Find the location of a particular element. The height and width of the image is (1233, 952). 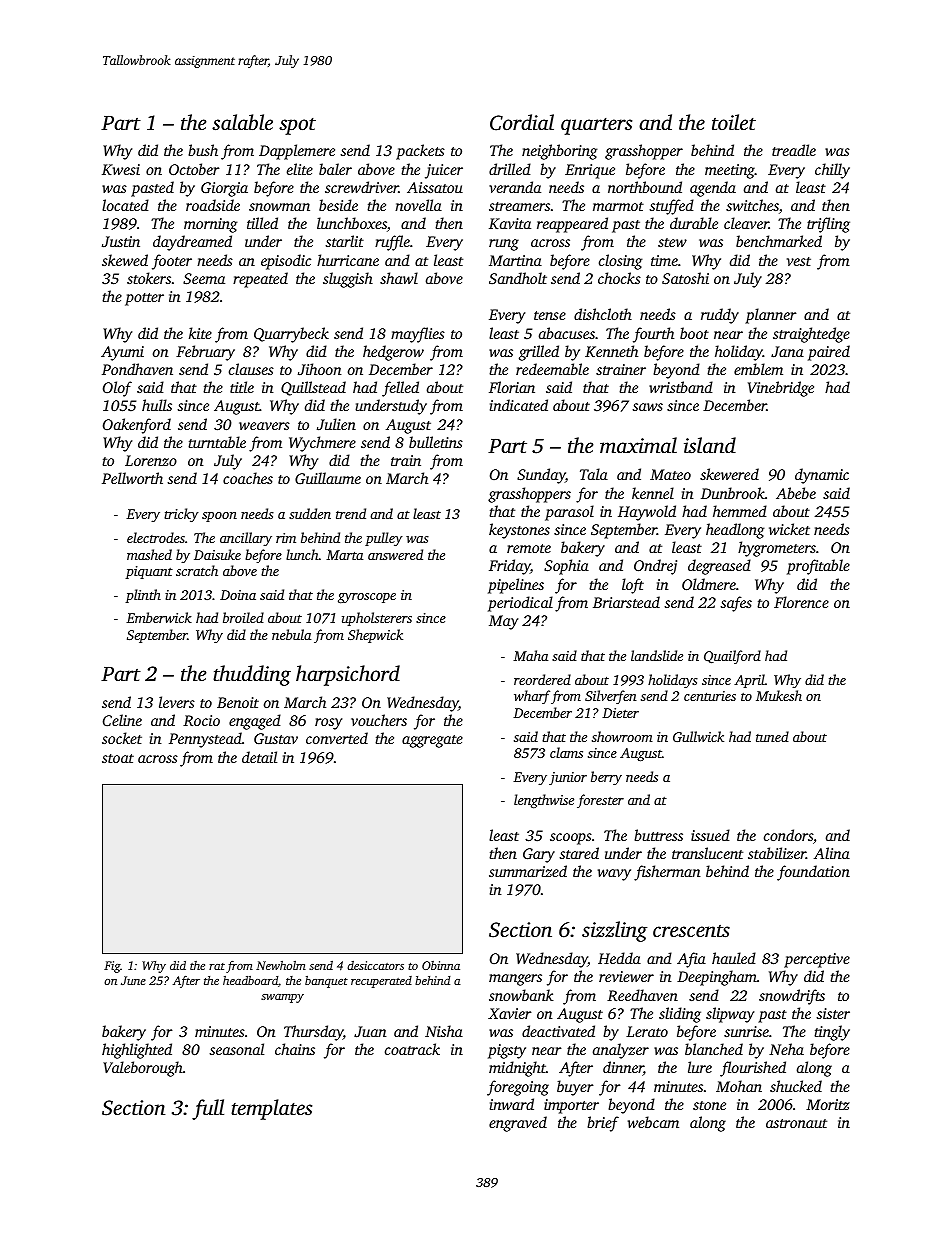

quarters is located at coordinates (596, 126).
